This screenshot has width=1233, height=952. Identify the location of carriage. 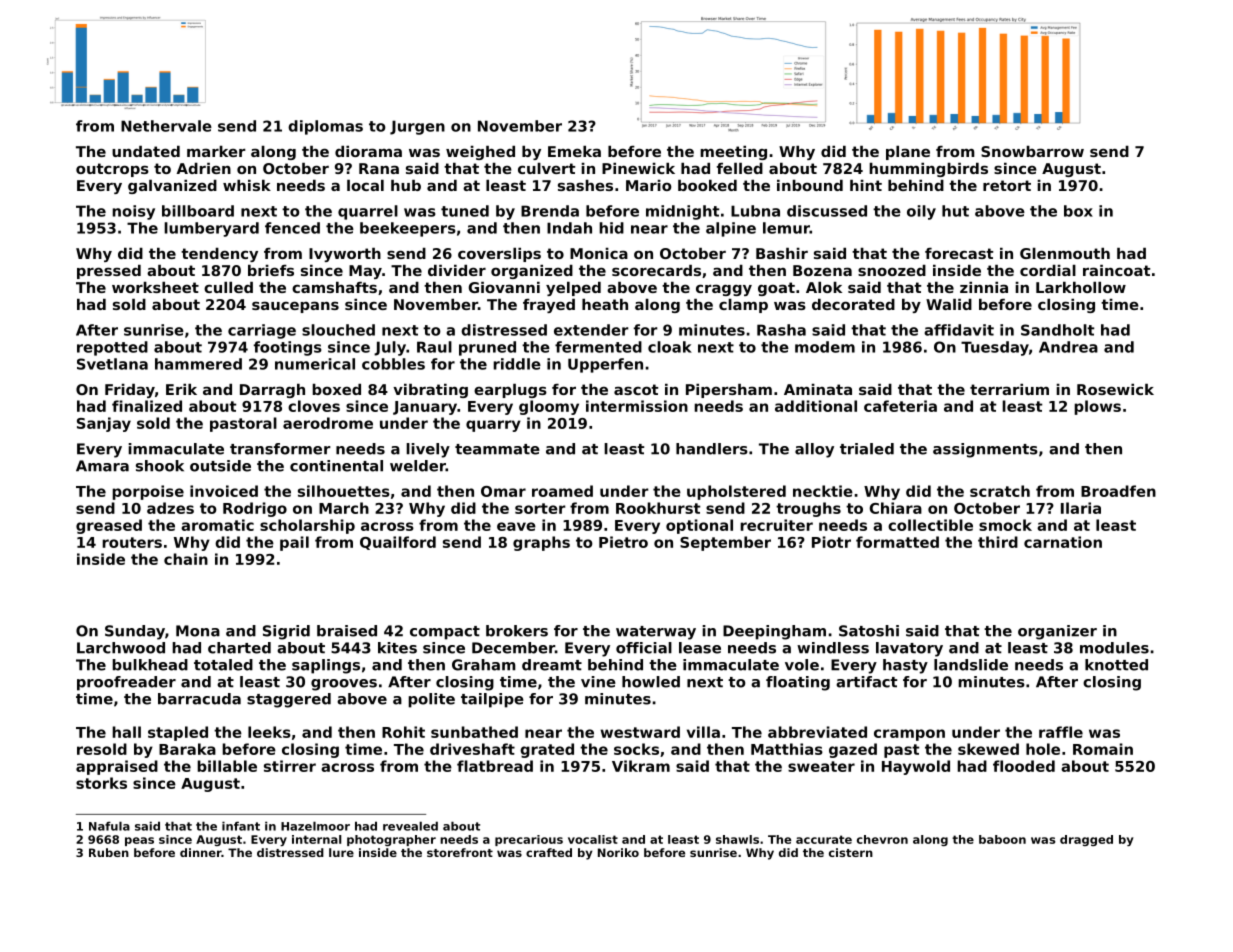
(262, 331).
